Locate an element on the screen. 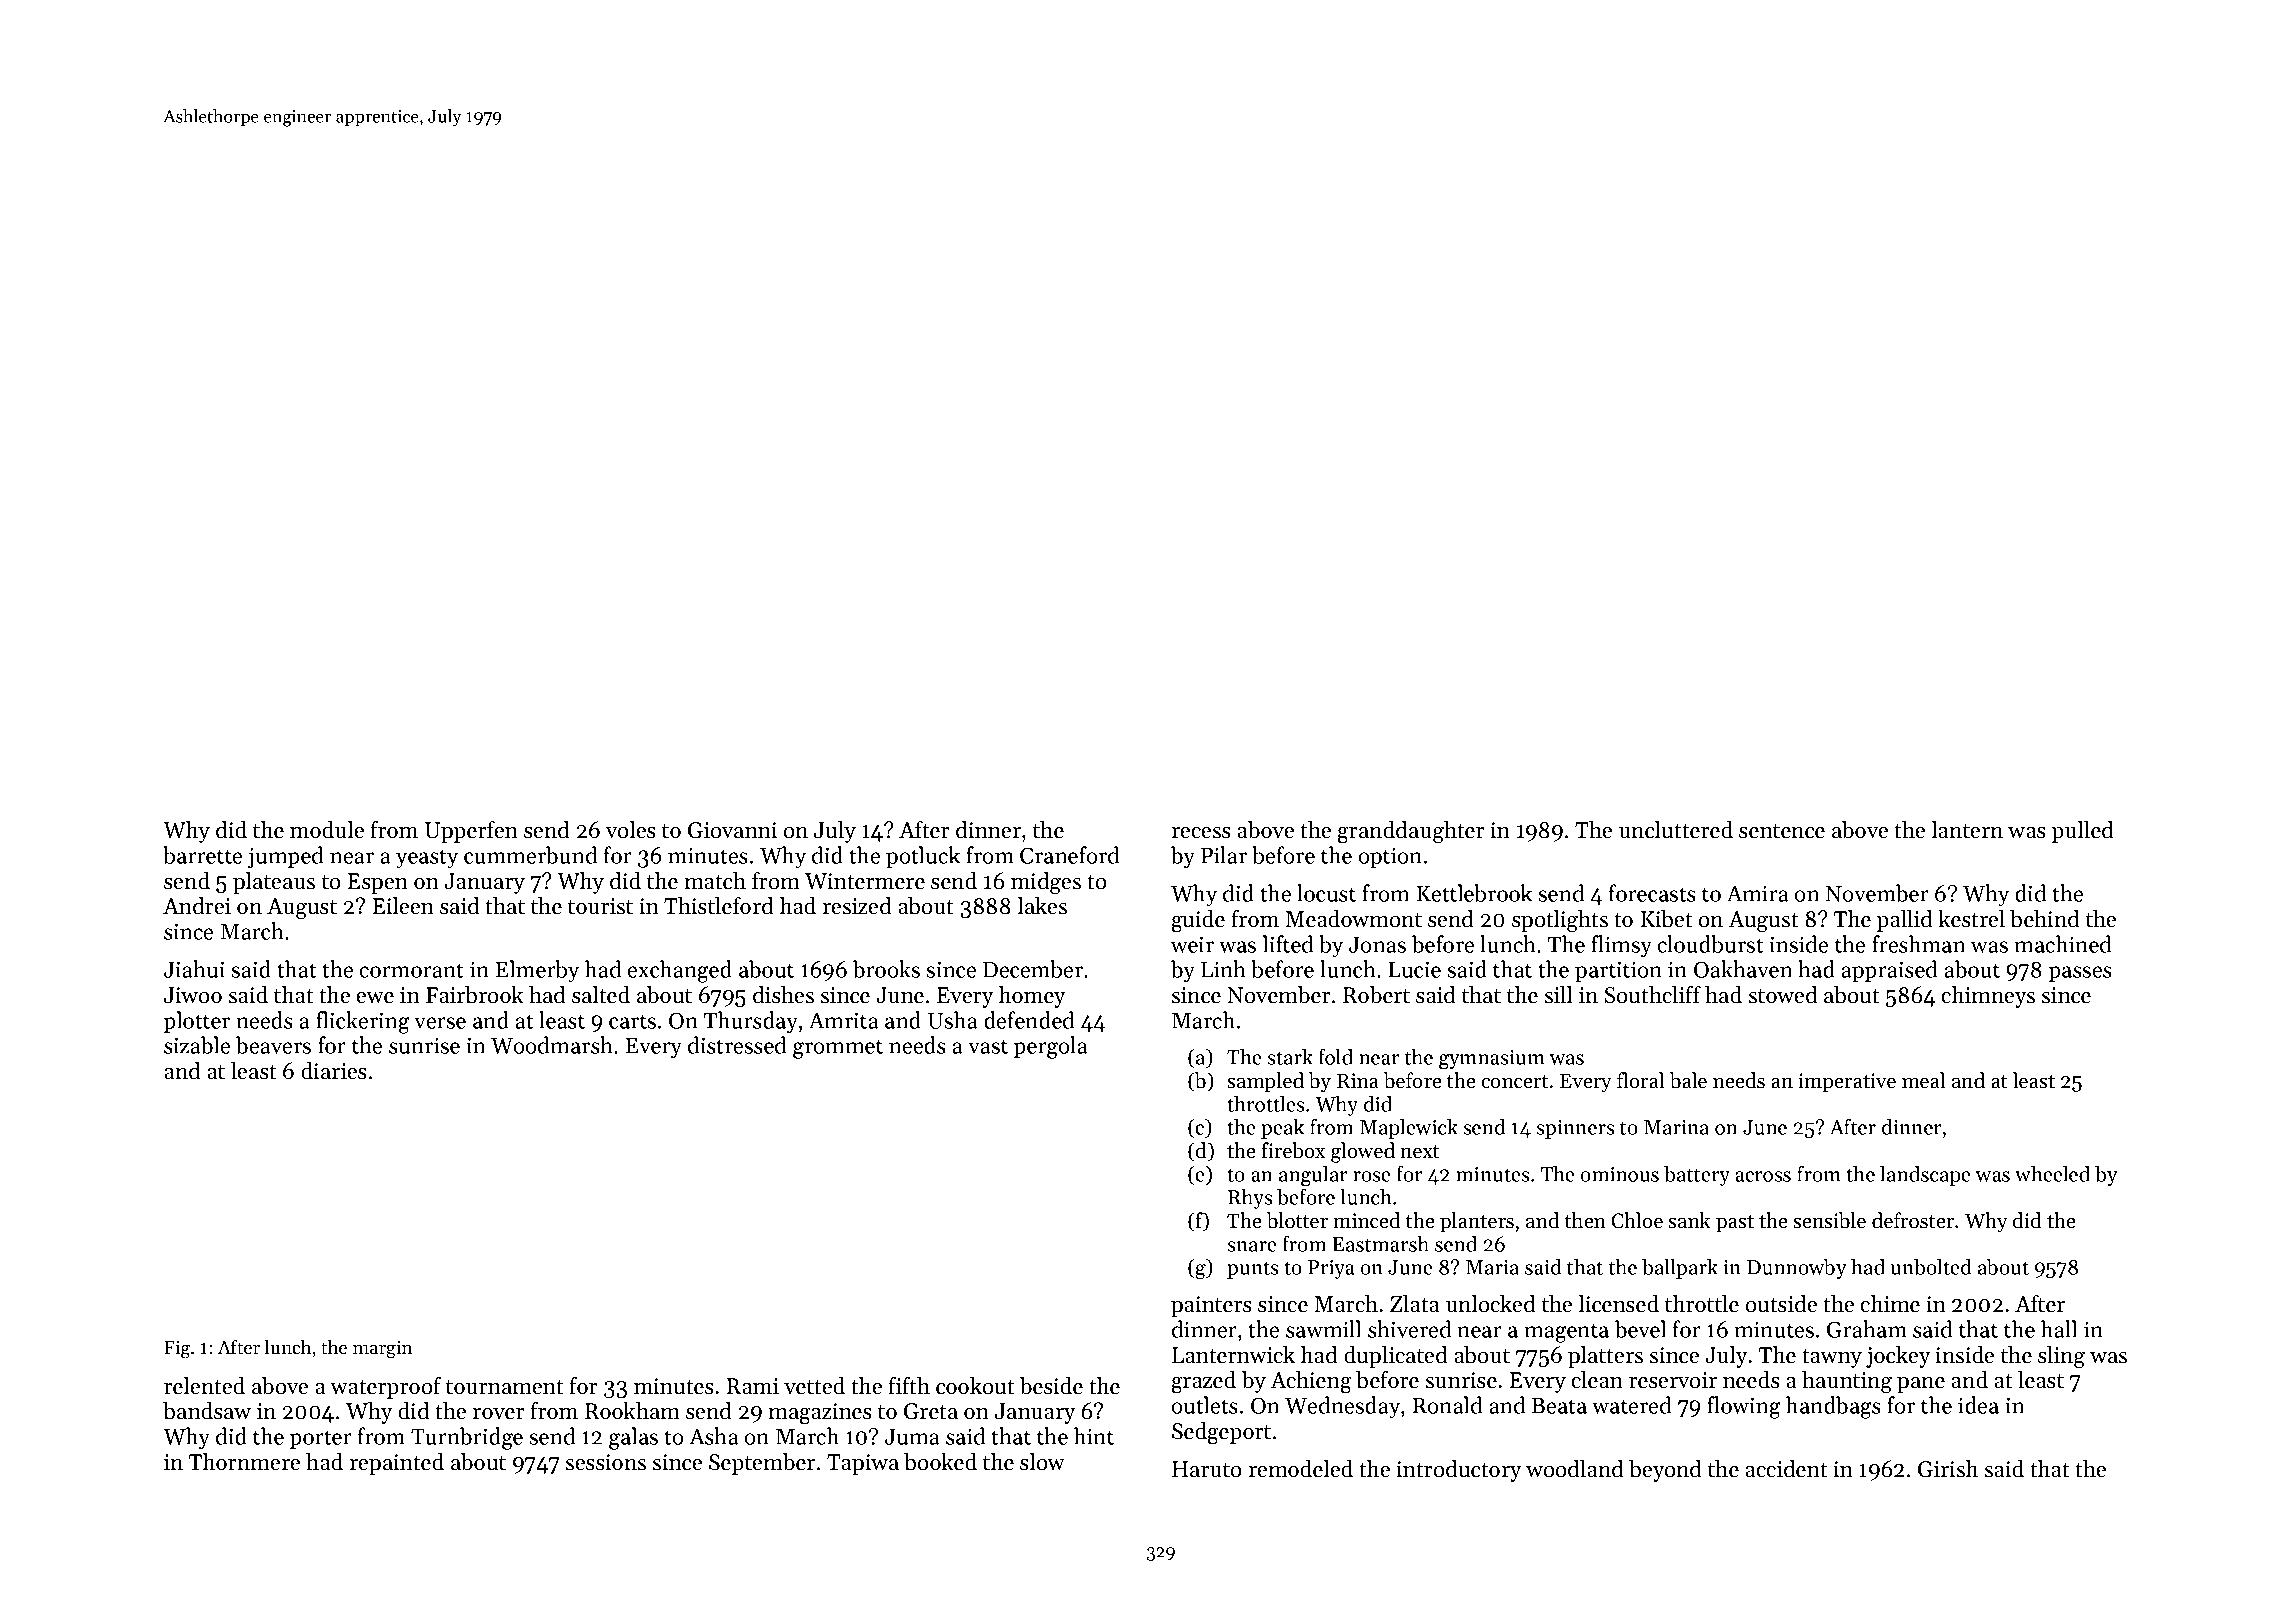  Juma is located at coordinates (912, 1437).
